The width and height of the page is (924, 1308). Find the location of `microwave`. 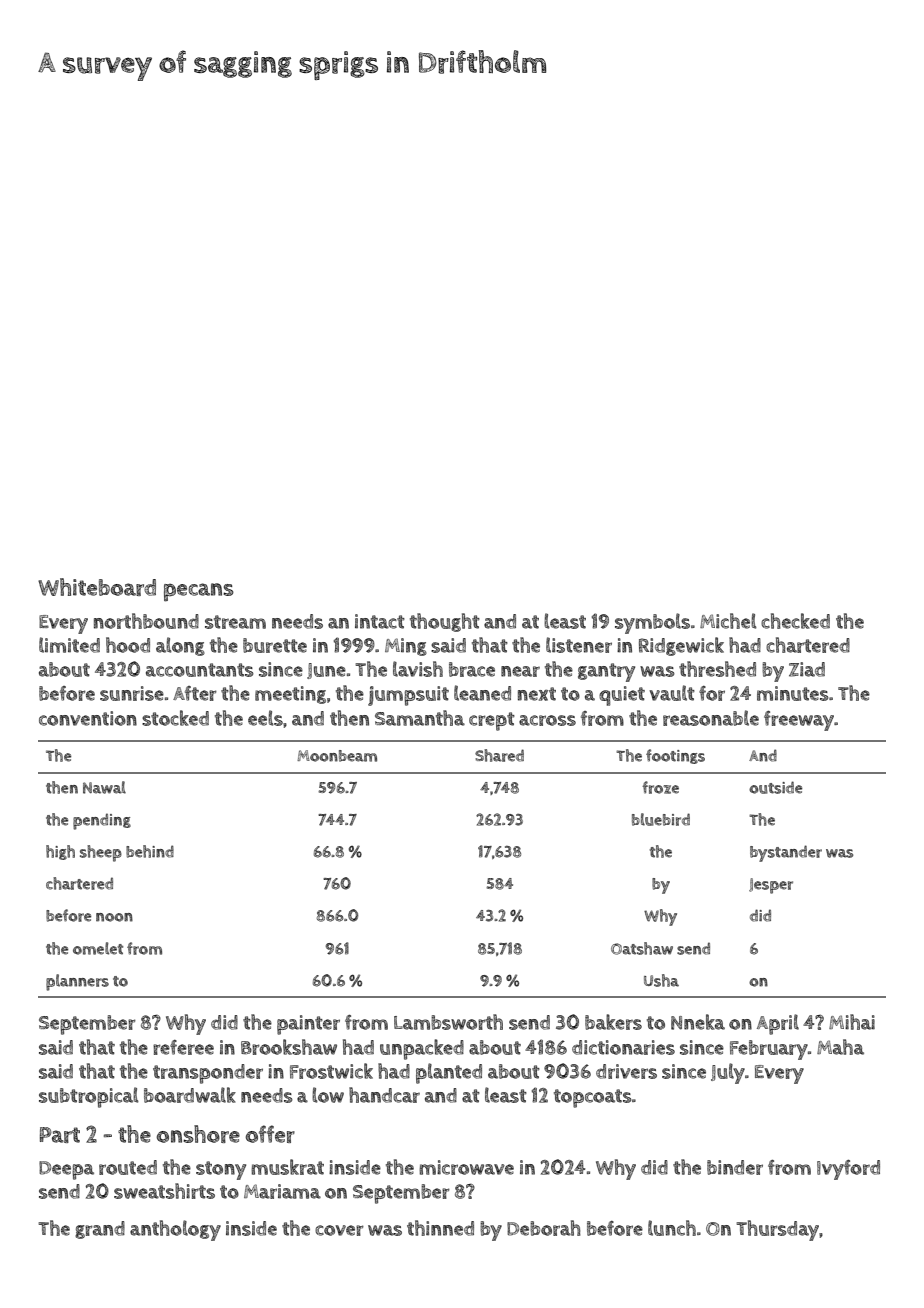

microwave is located at coordinates (466, 1167).
